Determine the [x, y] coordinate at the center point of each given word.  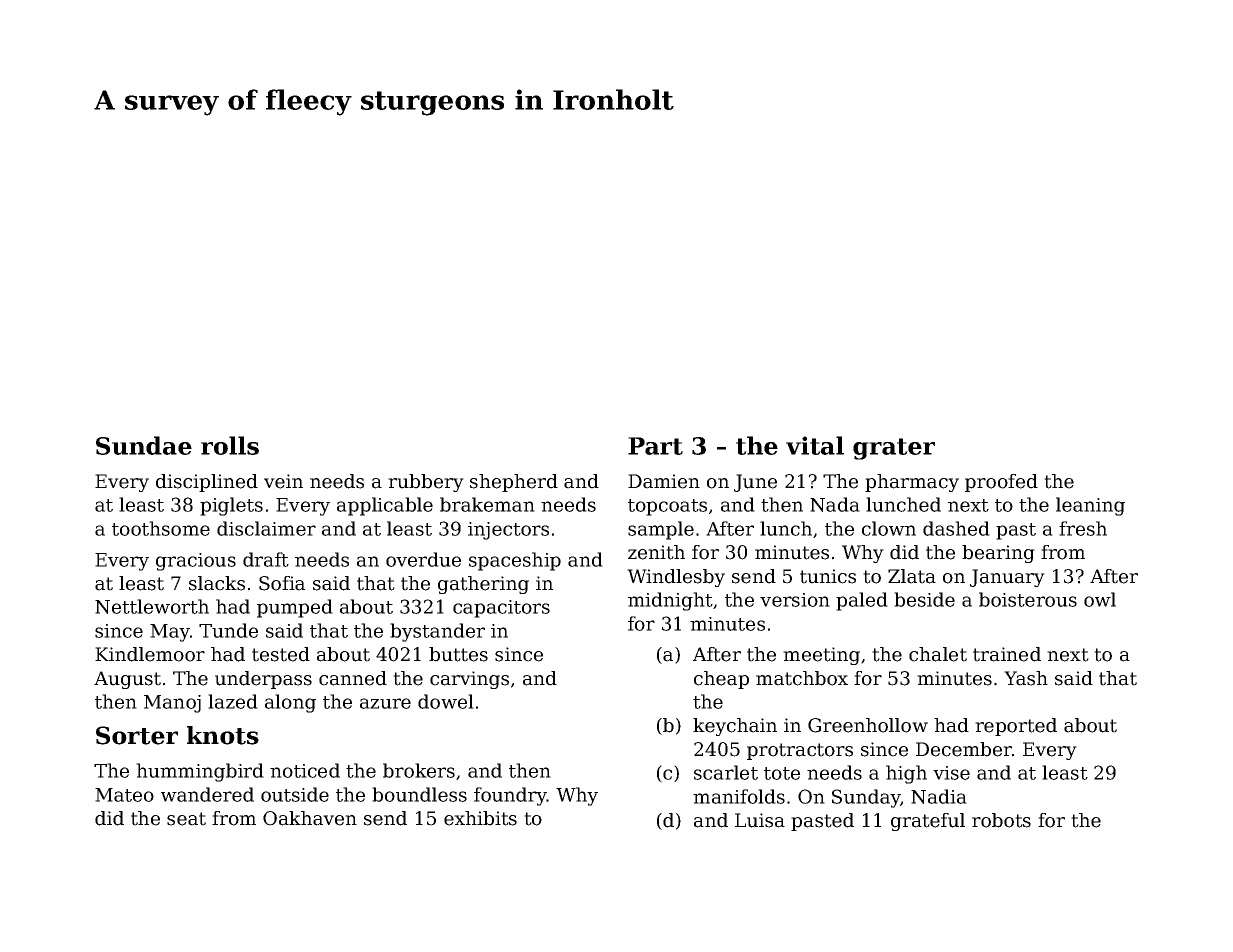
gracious [196, 562]
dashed [956, 528]
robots [1001, 820]
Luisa [760, 820]
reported [1016, 727]
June [755, 483]
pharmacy [912, 483]
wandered [207, 794]
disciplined [207, 483]
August [127, 680]
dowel [446, 701]
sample [661, 530]
